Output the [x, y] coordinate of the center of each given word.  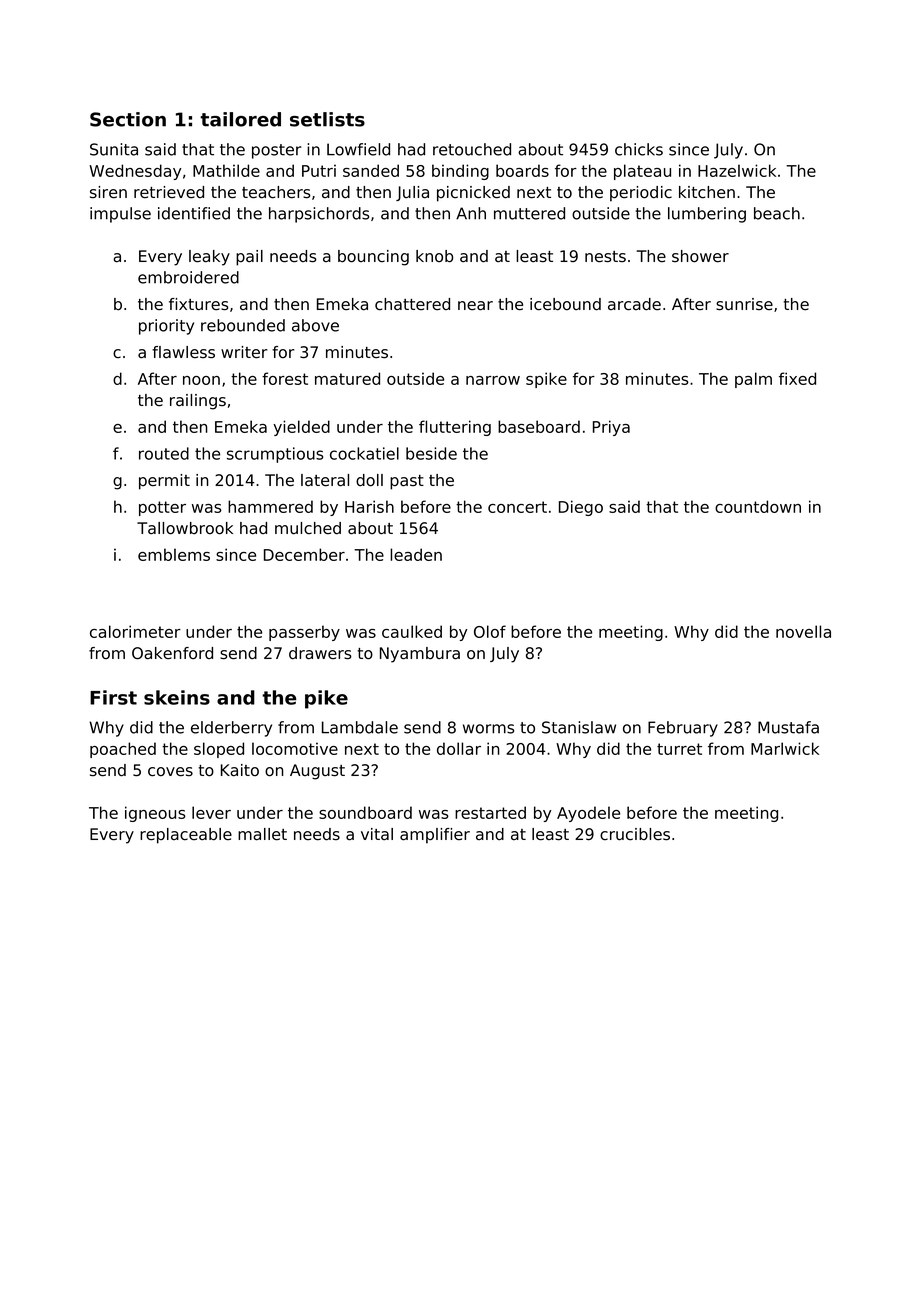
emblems [174, 554]
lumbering [707, 215]
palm [753, 380]
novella [803, 631]
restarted [490, 812]
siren [108, 192]
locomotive [295, 748]
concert [517, 507]
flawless [183, 352]
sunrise [744, 304]
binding [460, 172]
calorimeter [135, 631]
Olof [490, 631]
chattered [412, 304]
